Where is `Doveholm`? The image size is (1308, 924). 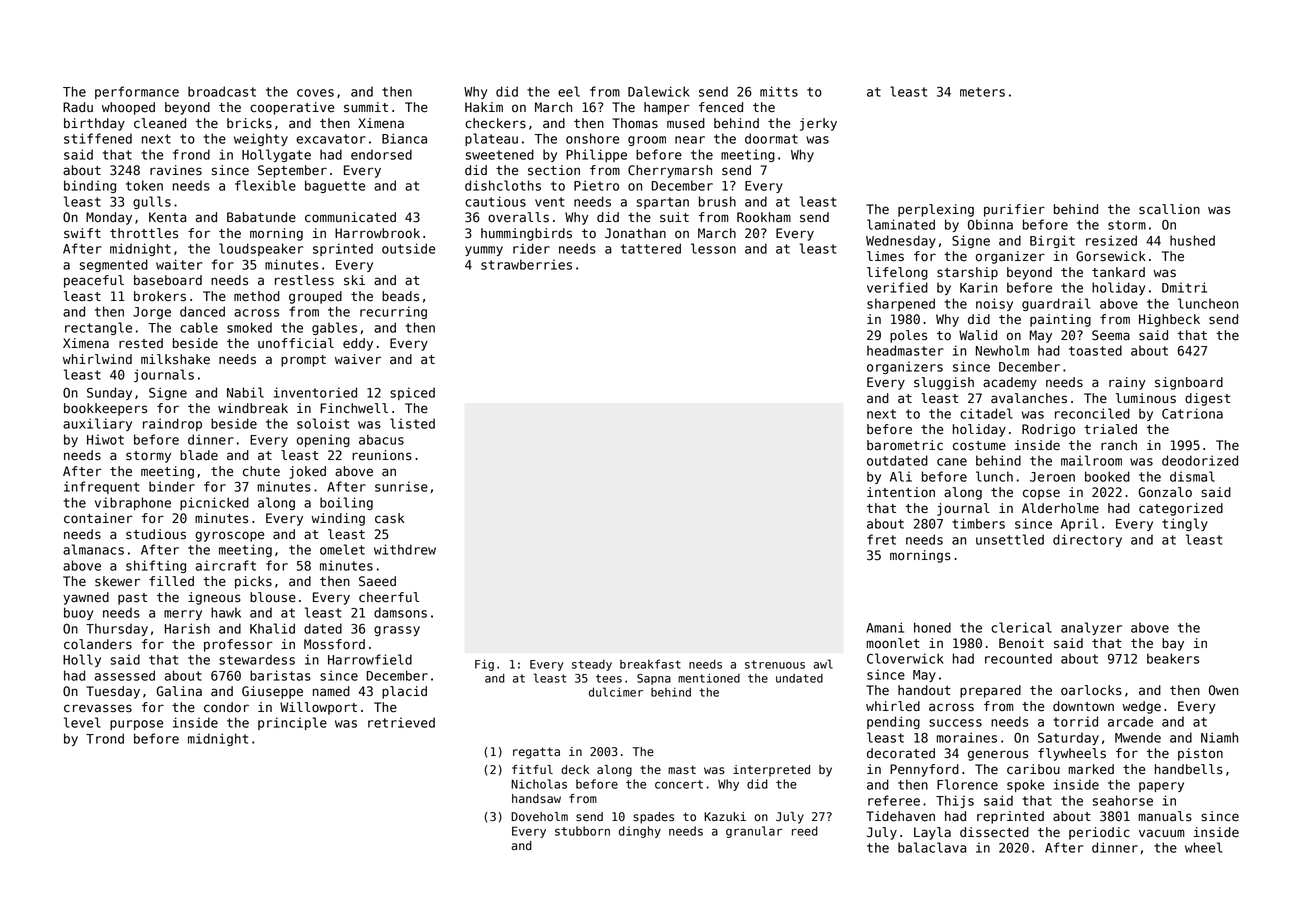
Doveholm is located at coordinates (539, 817).
